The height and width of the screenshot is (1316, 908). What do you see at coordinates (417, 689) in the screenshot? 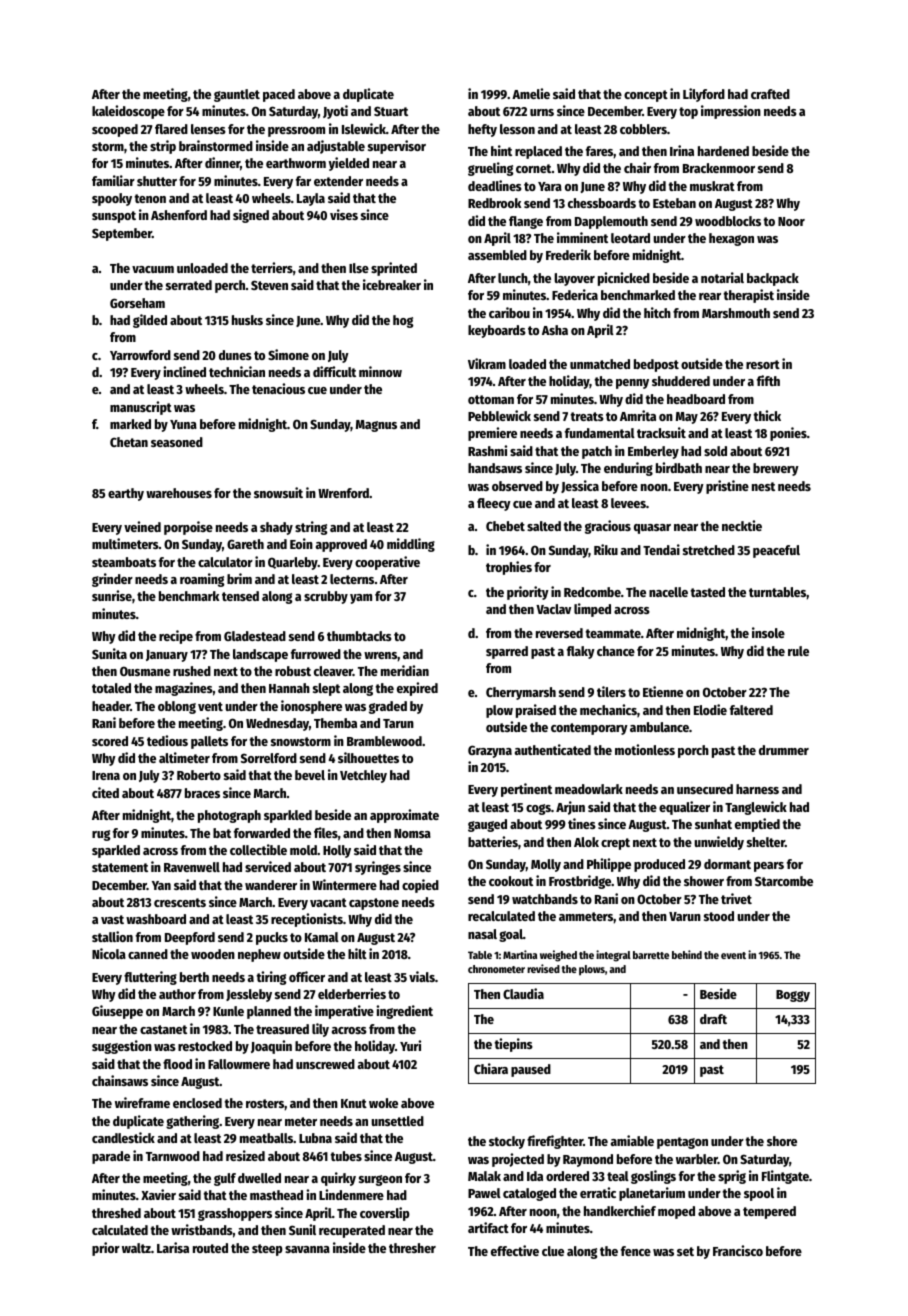
I see `expired` at bounding box center [417, 689].
